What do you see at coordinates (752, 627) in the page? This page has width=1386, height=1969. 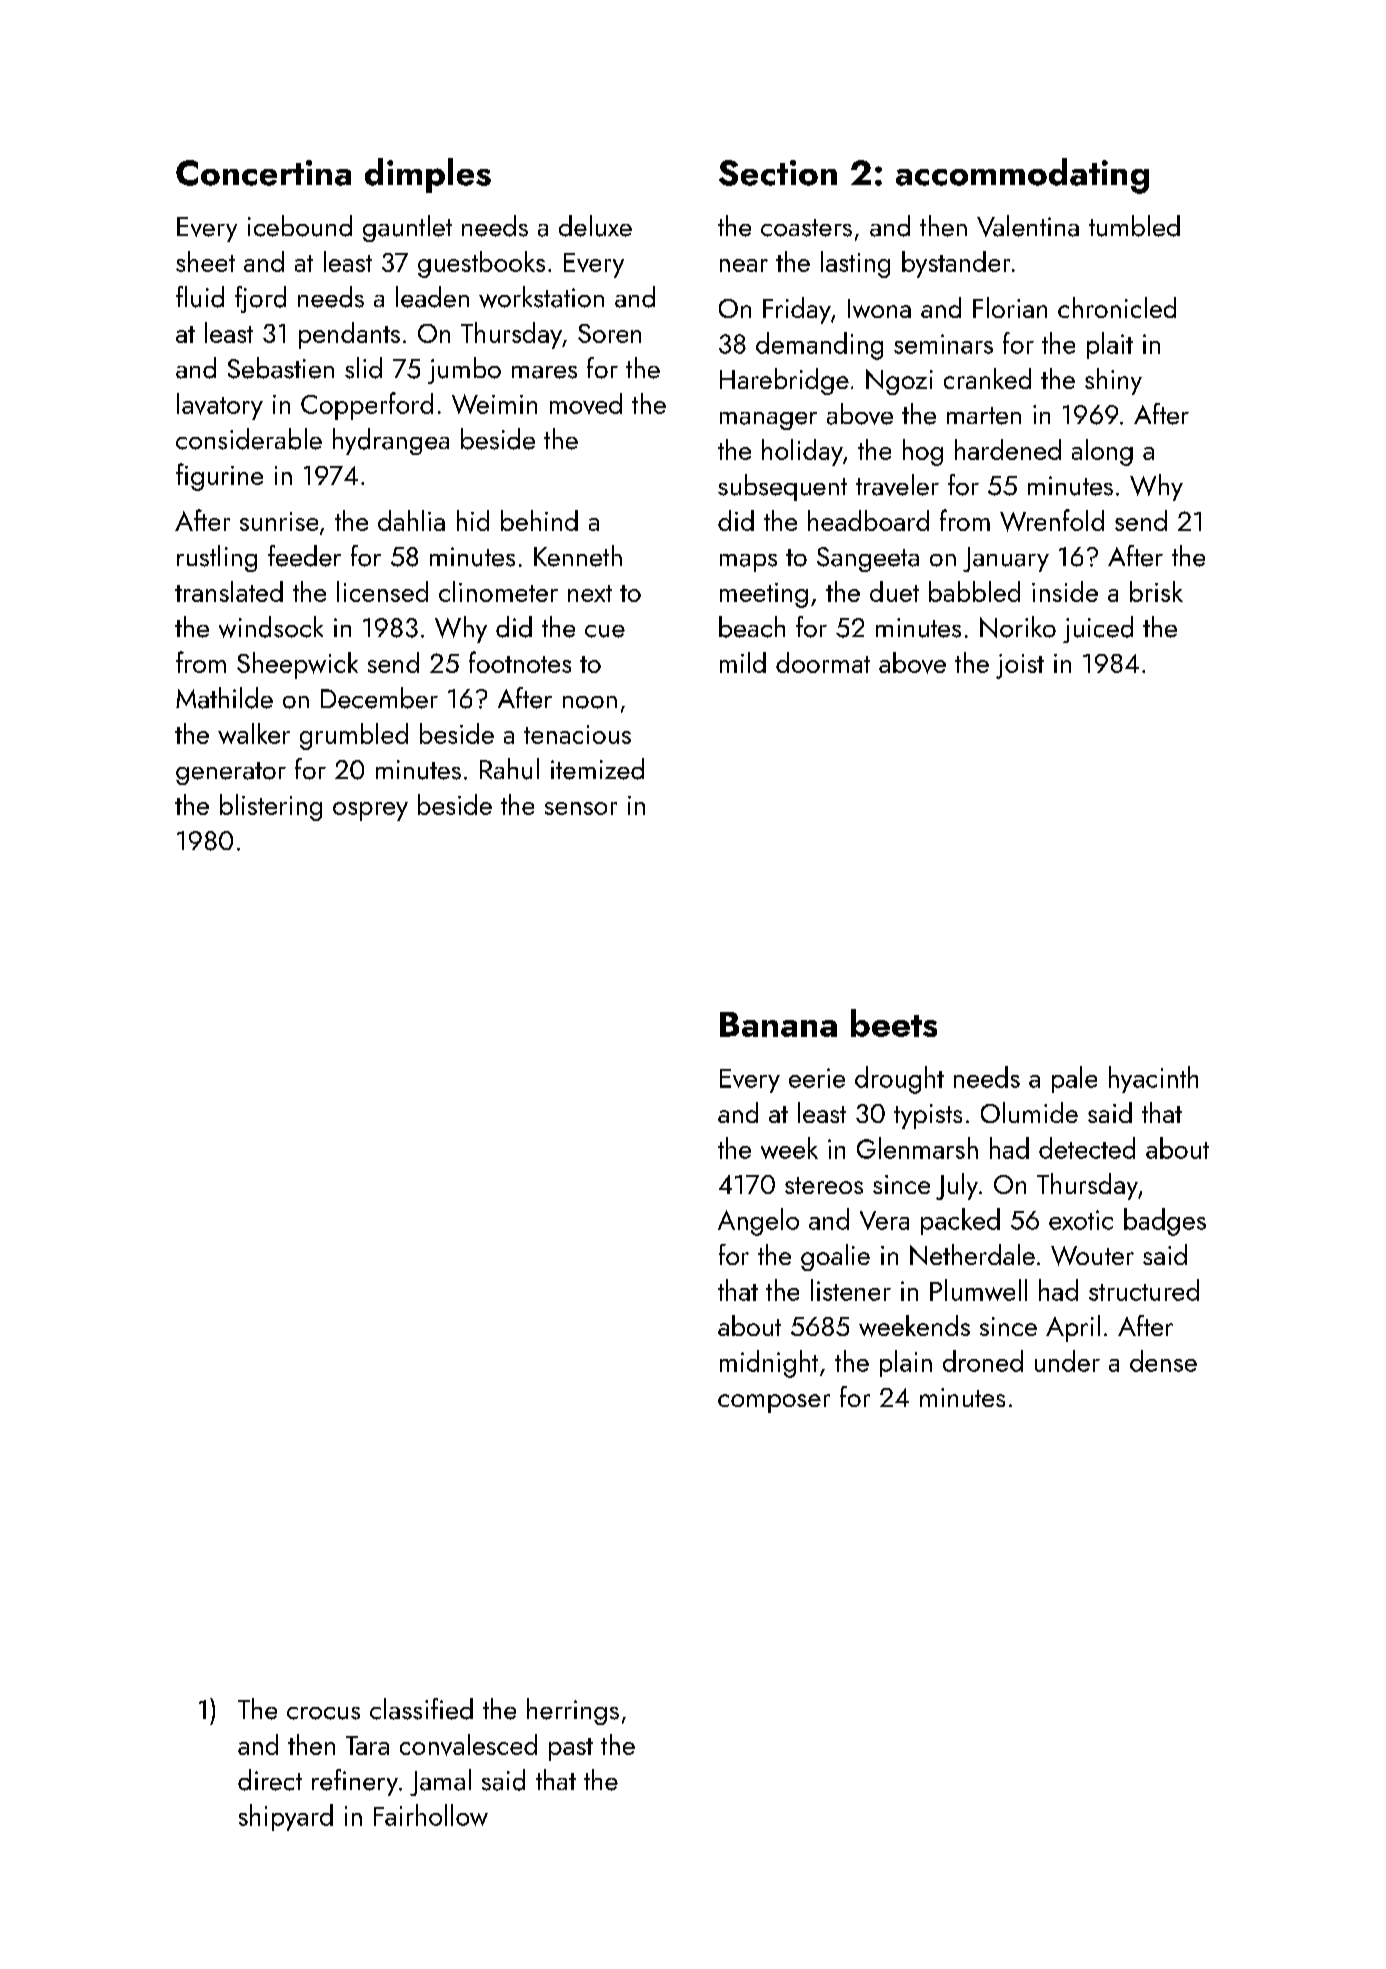 I see `beach` at bounding box center [752, 627].
